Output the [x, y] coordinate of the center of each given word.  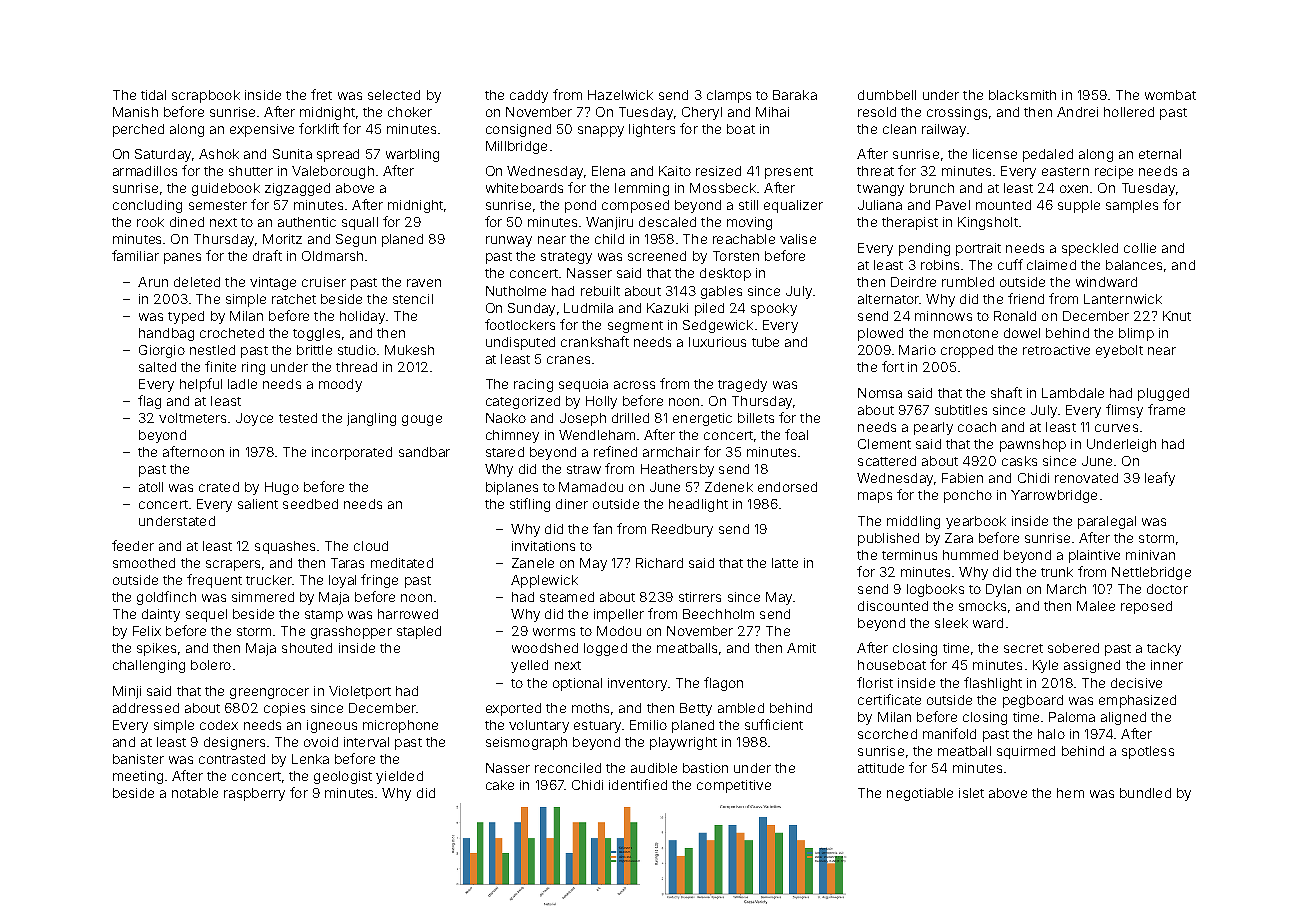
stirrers [700, 597]
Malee [1096, 606]
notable [195, 793]
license [995, 154]
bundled [1145, 793]
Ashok [219, 154]
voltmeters [192, 418]
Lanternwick [1123, 299]
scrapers [233, 565]
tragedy [742, 385]
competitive [734, 786]
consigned [518, 130]
